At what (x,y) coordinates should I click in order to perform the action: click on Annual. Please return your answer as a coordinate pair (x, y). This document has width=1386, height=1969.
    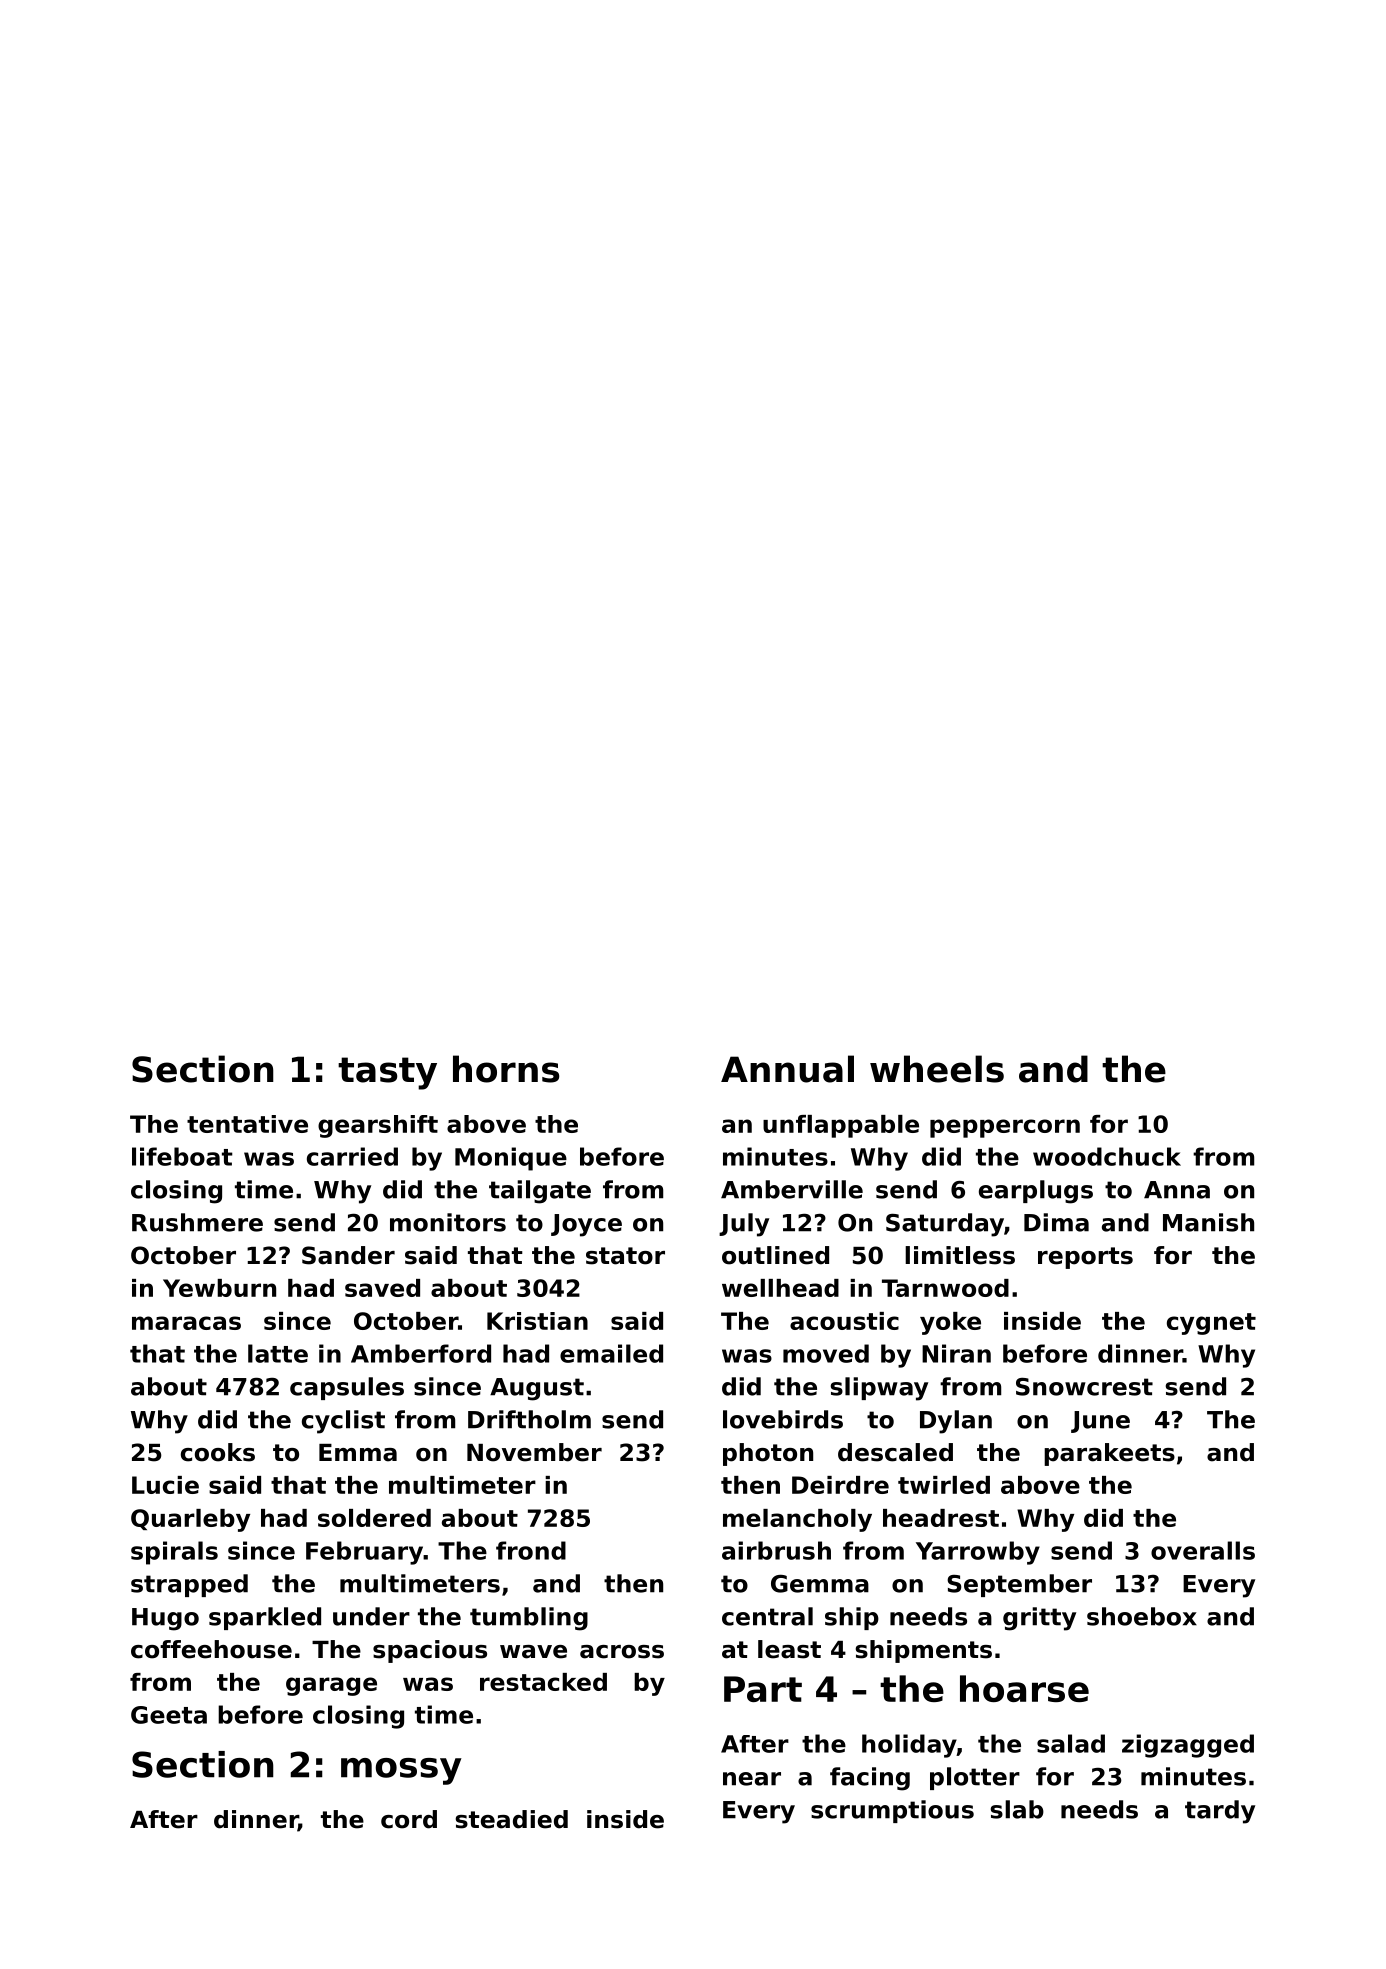
    Looking at the image, I should click on (787, 1069).
